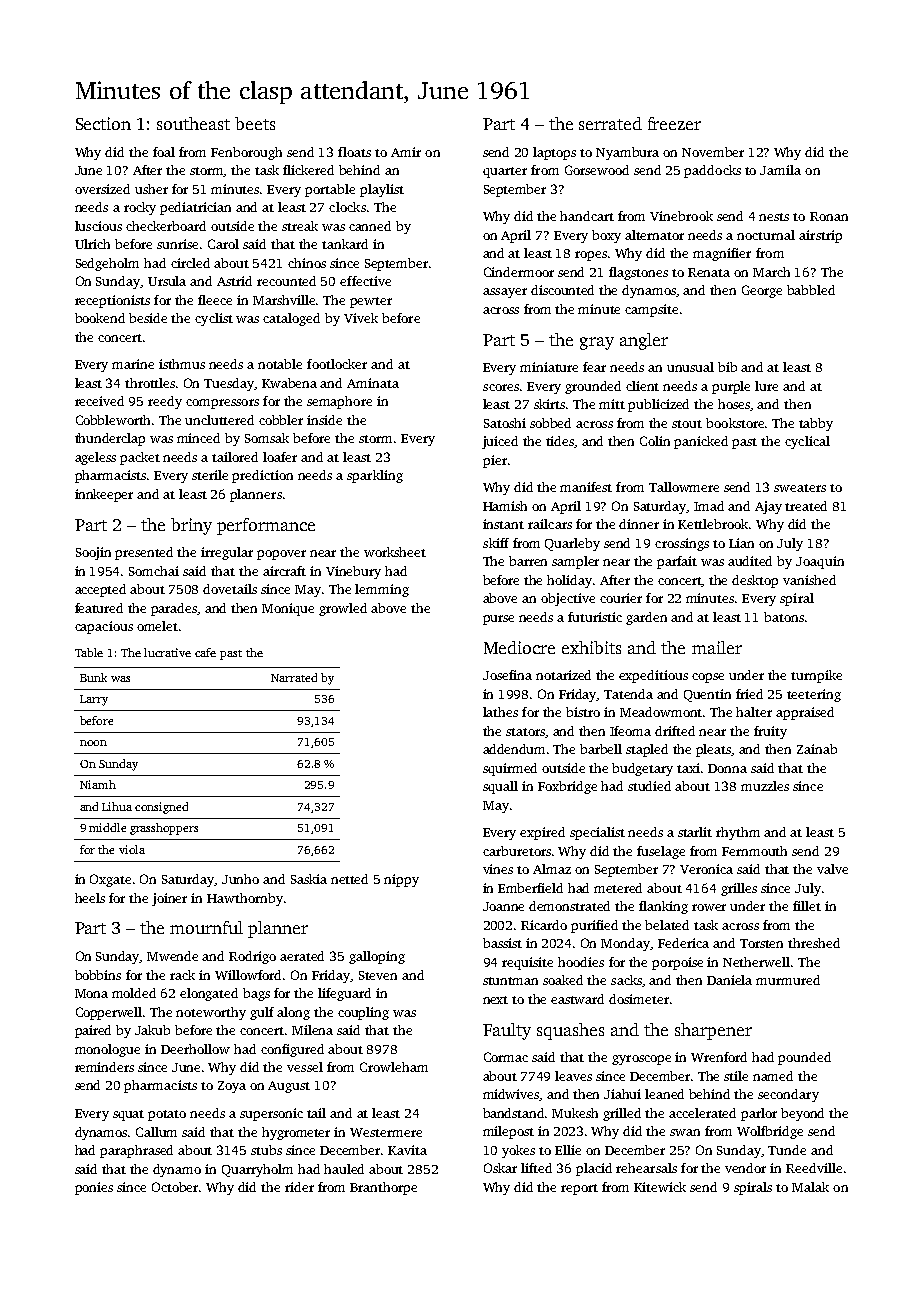 Image resolution: width=924 pixels, height=1308 pixels. What do you see at coordinates (94, 700) in the screenshot?
I see `Larry` at bounding box center [94, 700].
